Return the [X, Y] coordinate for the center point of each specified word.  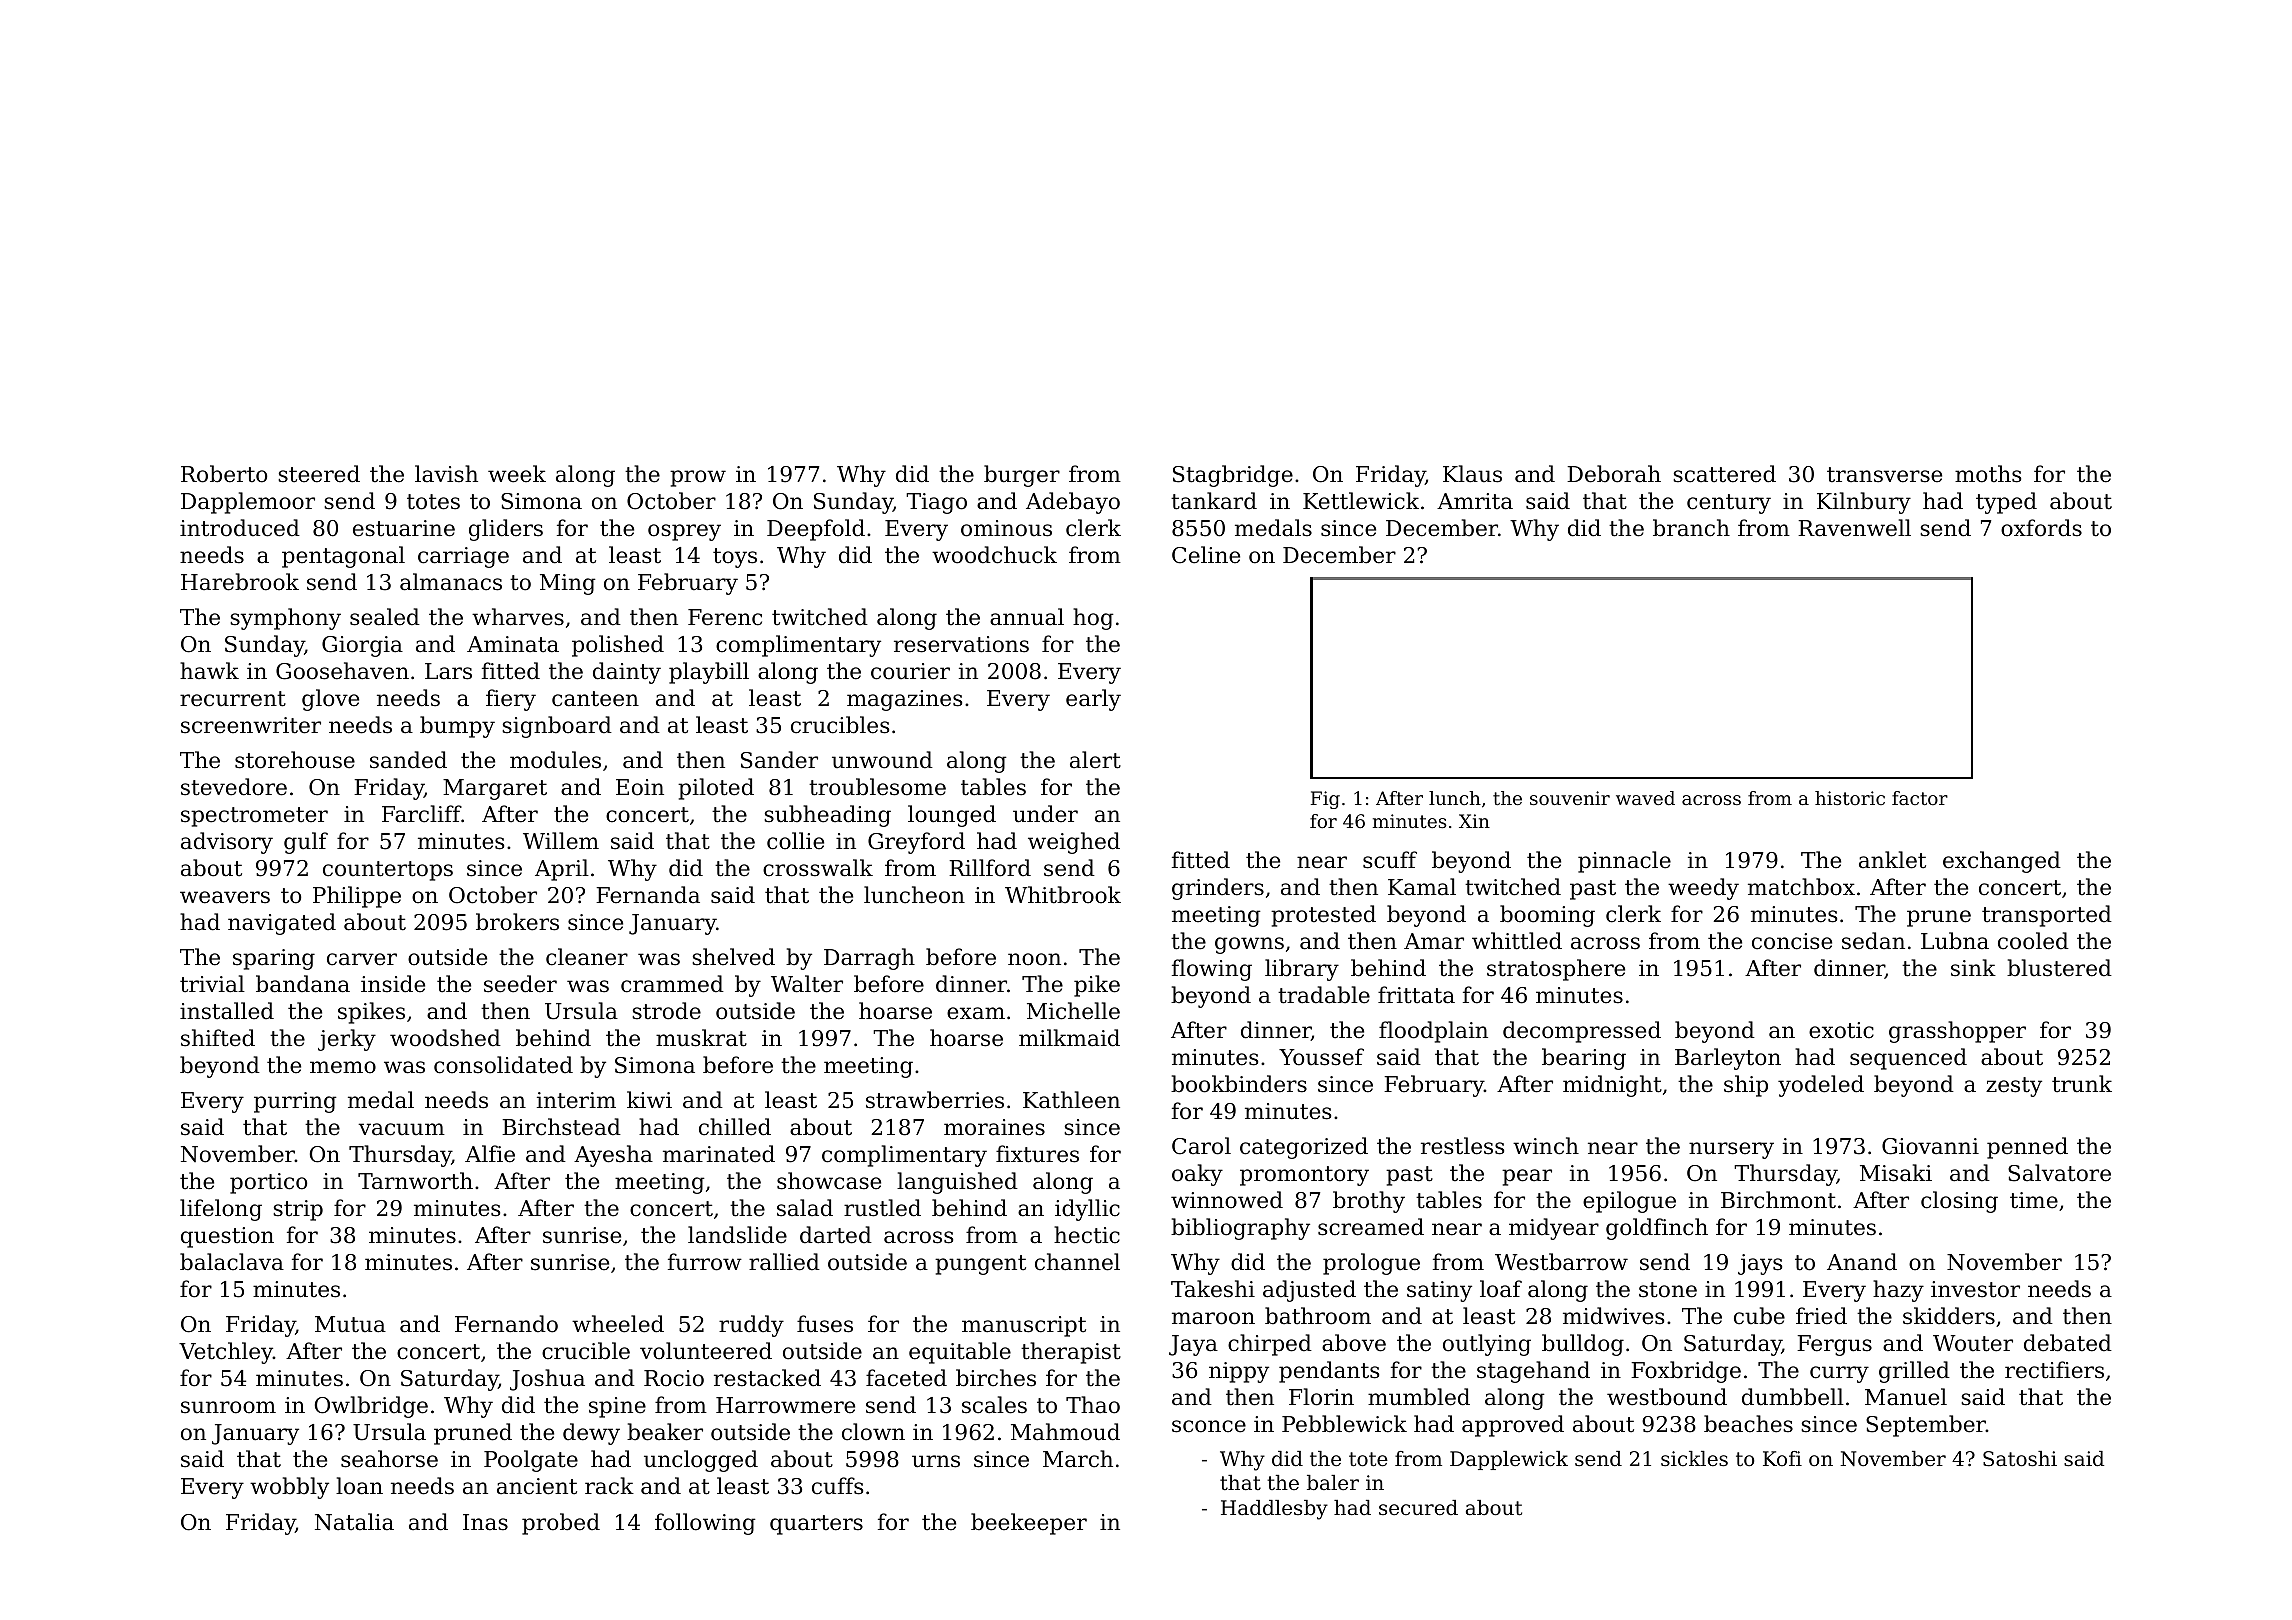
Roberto [224, 474]
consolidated [503, 1065]
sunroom [228, 1407]
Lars [448, 671]
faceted [906, 1378]
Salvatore [2059, 1173]
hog [1093, 619]
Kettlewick [1361, 501]
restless [1462, 1146]
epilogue [1629, 1202]
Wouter [1973, 1343]
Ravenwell [1854, 528]
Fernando [506, 1324]
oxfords [2041, 528]
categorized [1304, 1148]
